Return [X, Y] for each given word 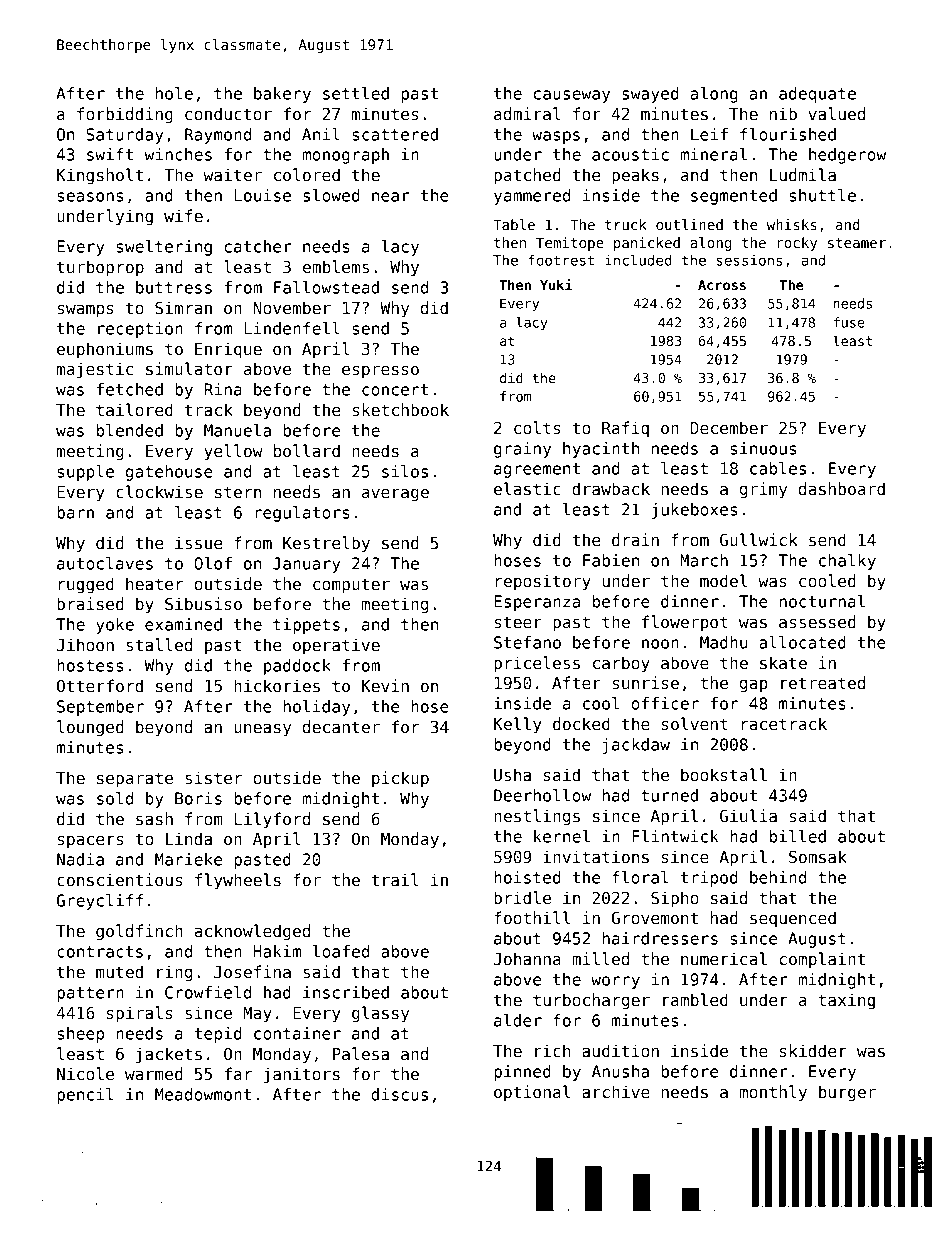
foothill [532, 918]
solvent [695, 724]
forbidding [125, 115]
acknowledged [252, 932]
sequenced [793, 919]
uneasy [262, 730]
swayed [650, 95]
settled [356, 93]
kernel [562, 836]
